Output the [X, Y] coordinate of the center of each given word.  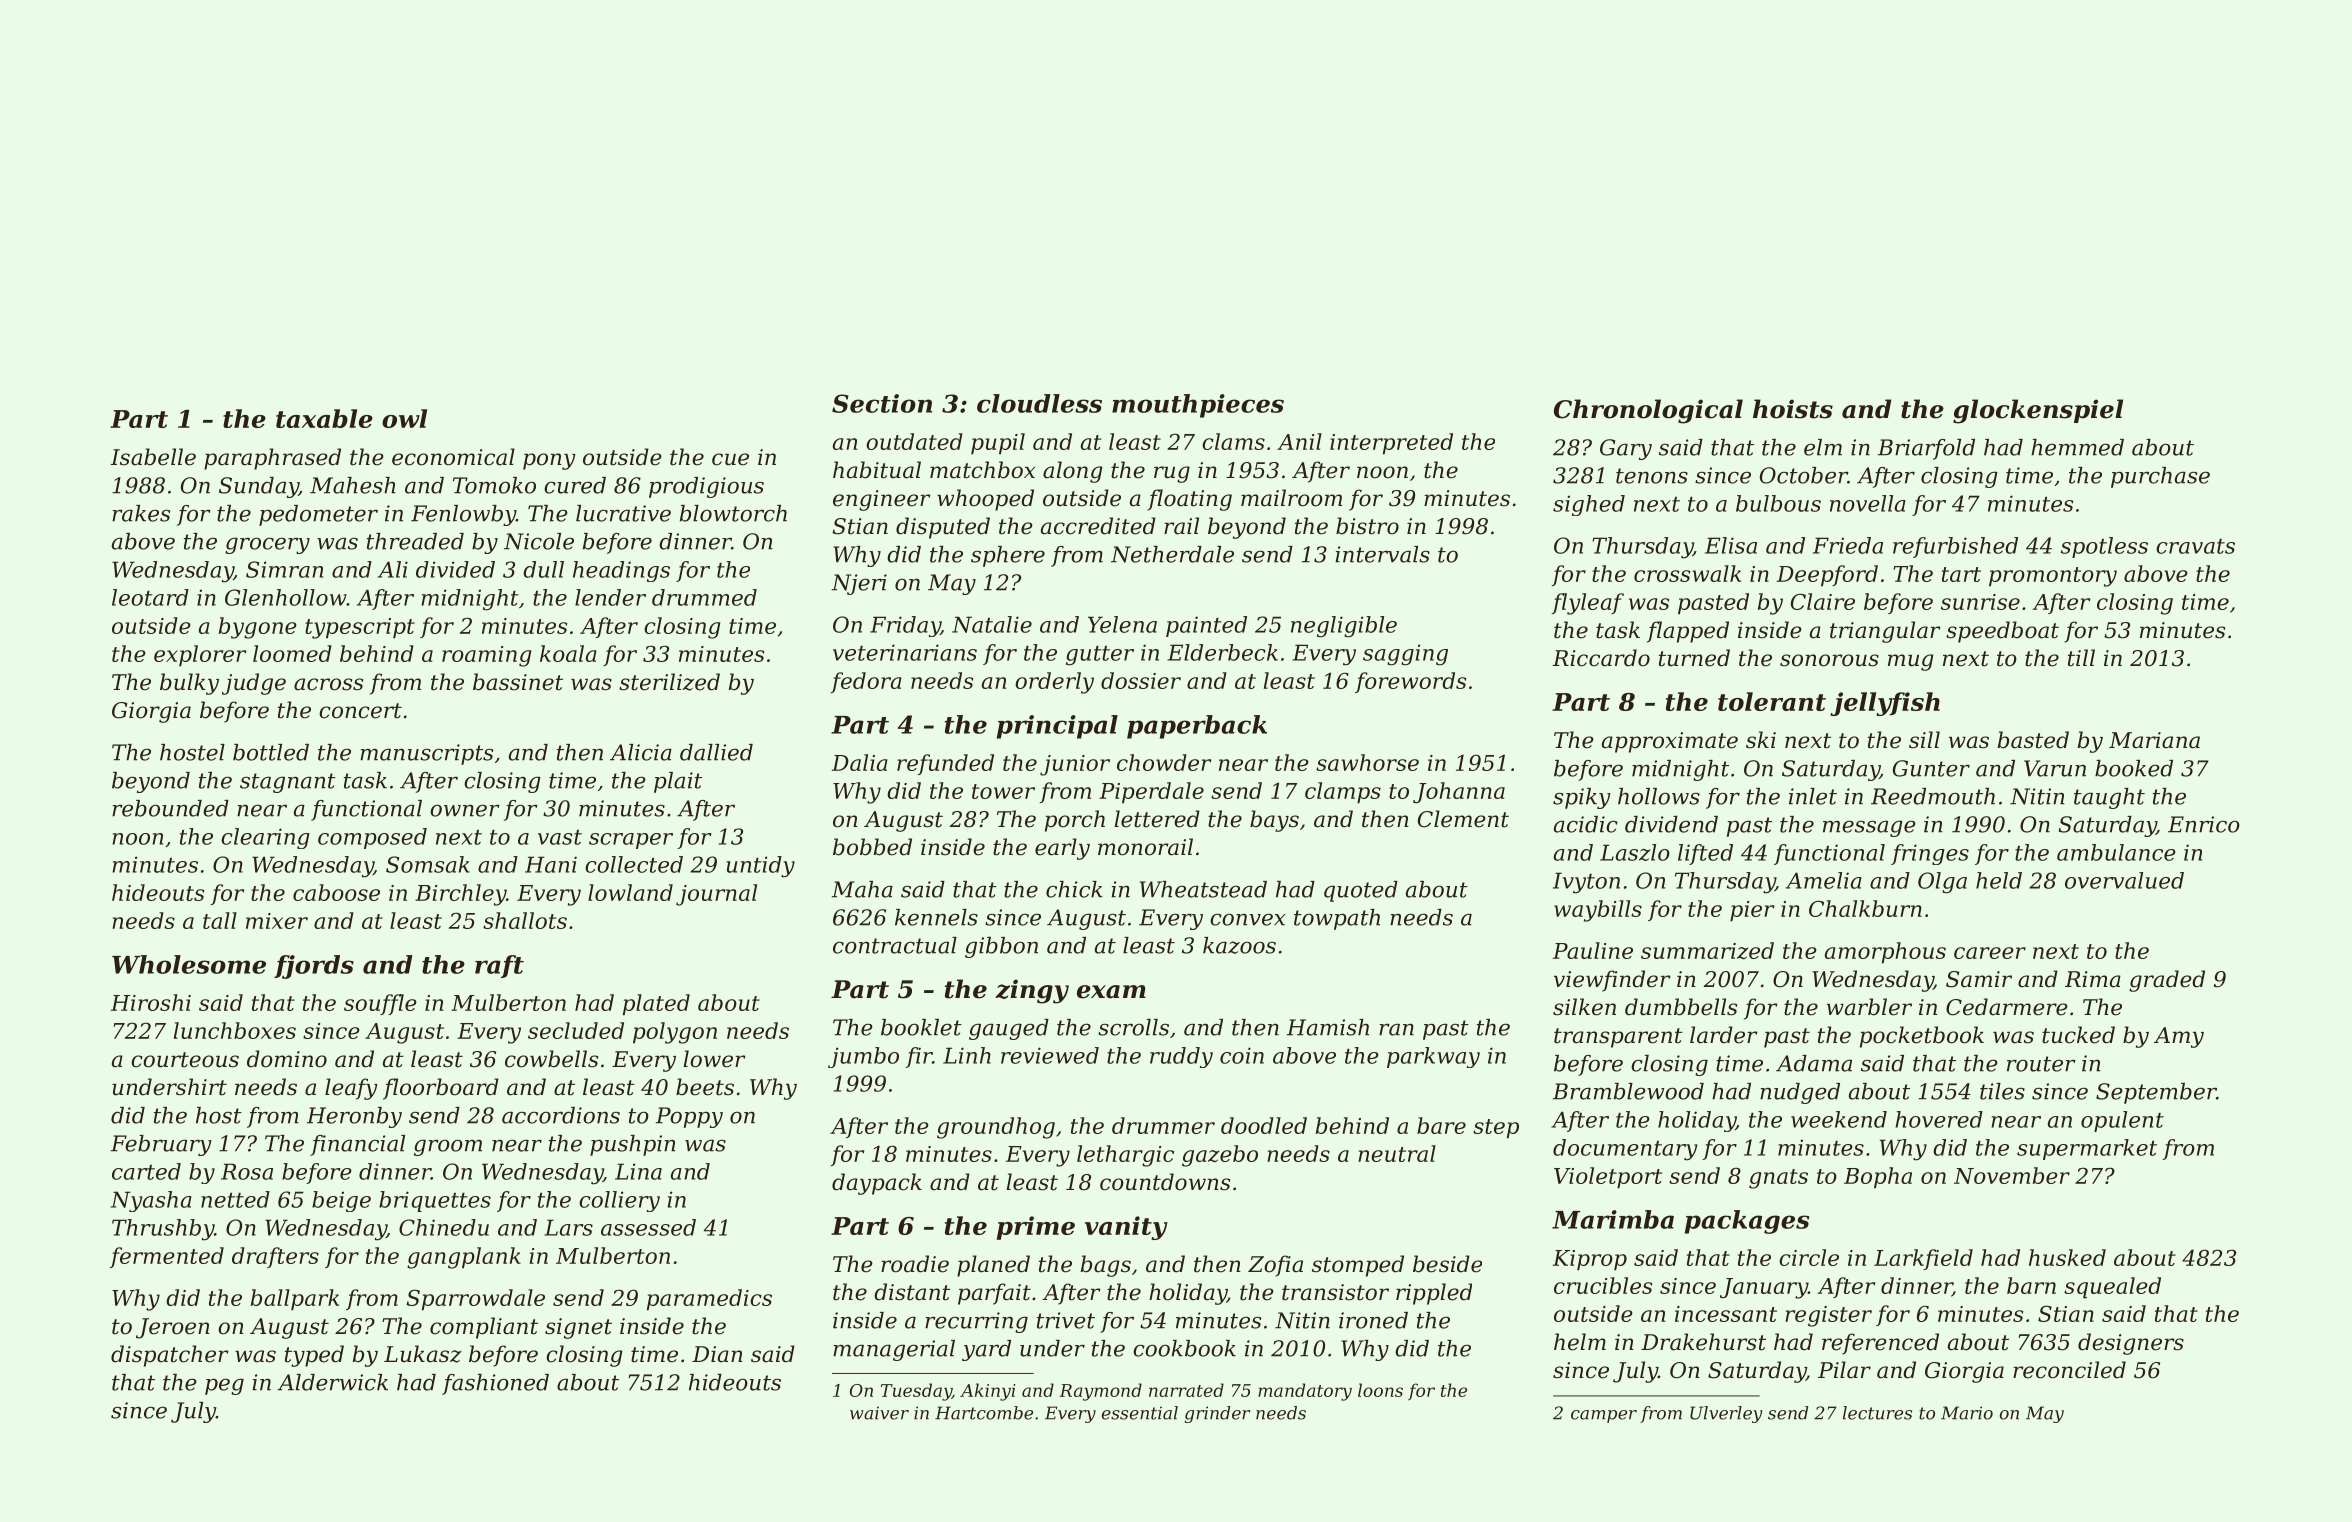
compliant [484, 1328]
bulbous [1778, 503]
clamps [1343, 793]
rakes [141, 513]
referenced [1880, 1344]
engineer [882, 500]
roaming [486, 656]
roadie [915, 1264]
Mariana [2154, 740]
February [161, 1145]
